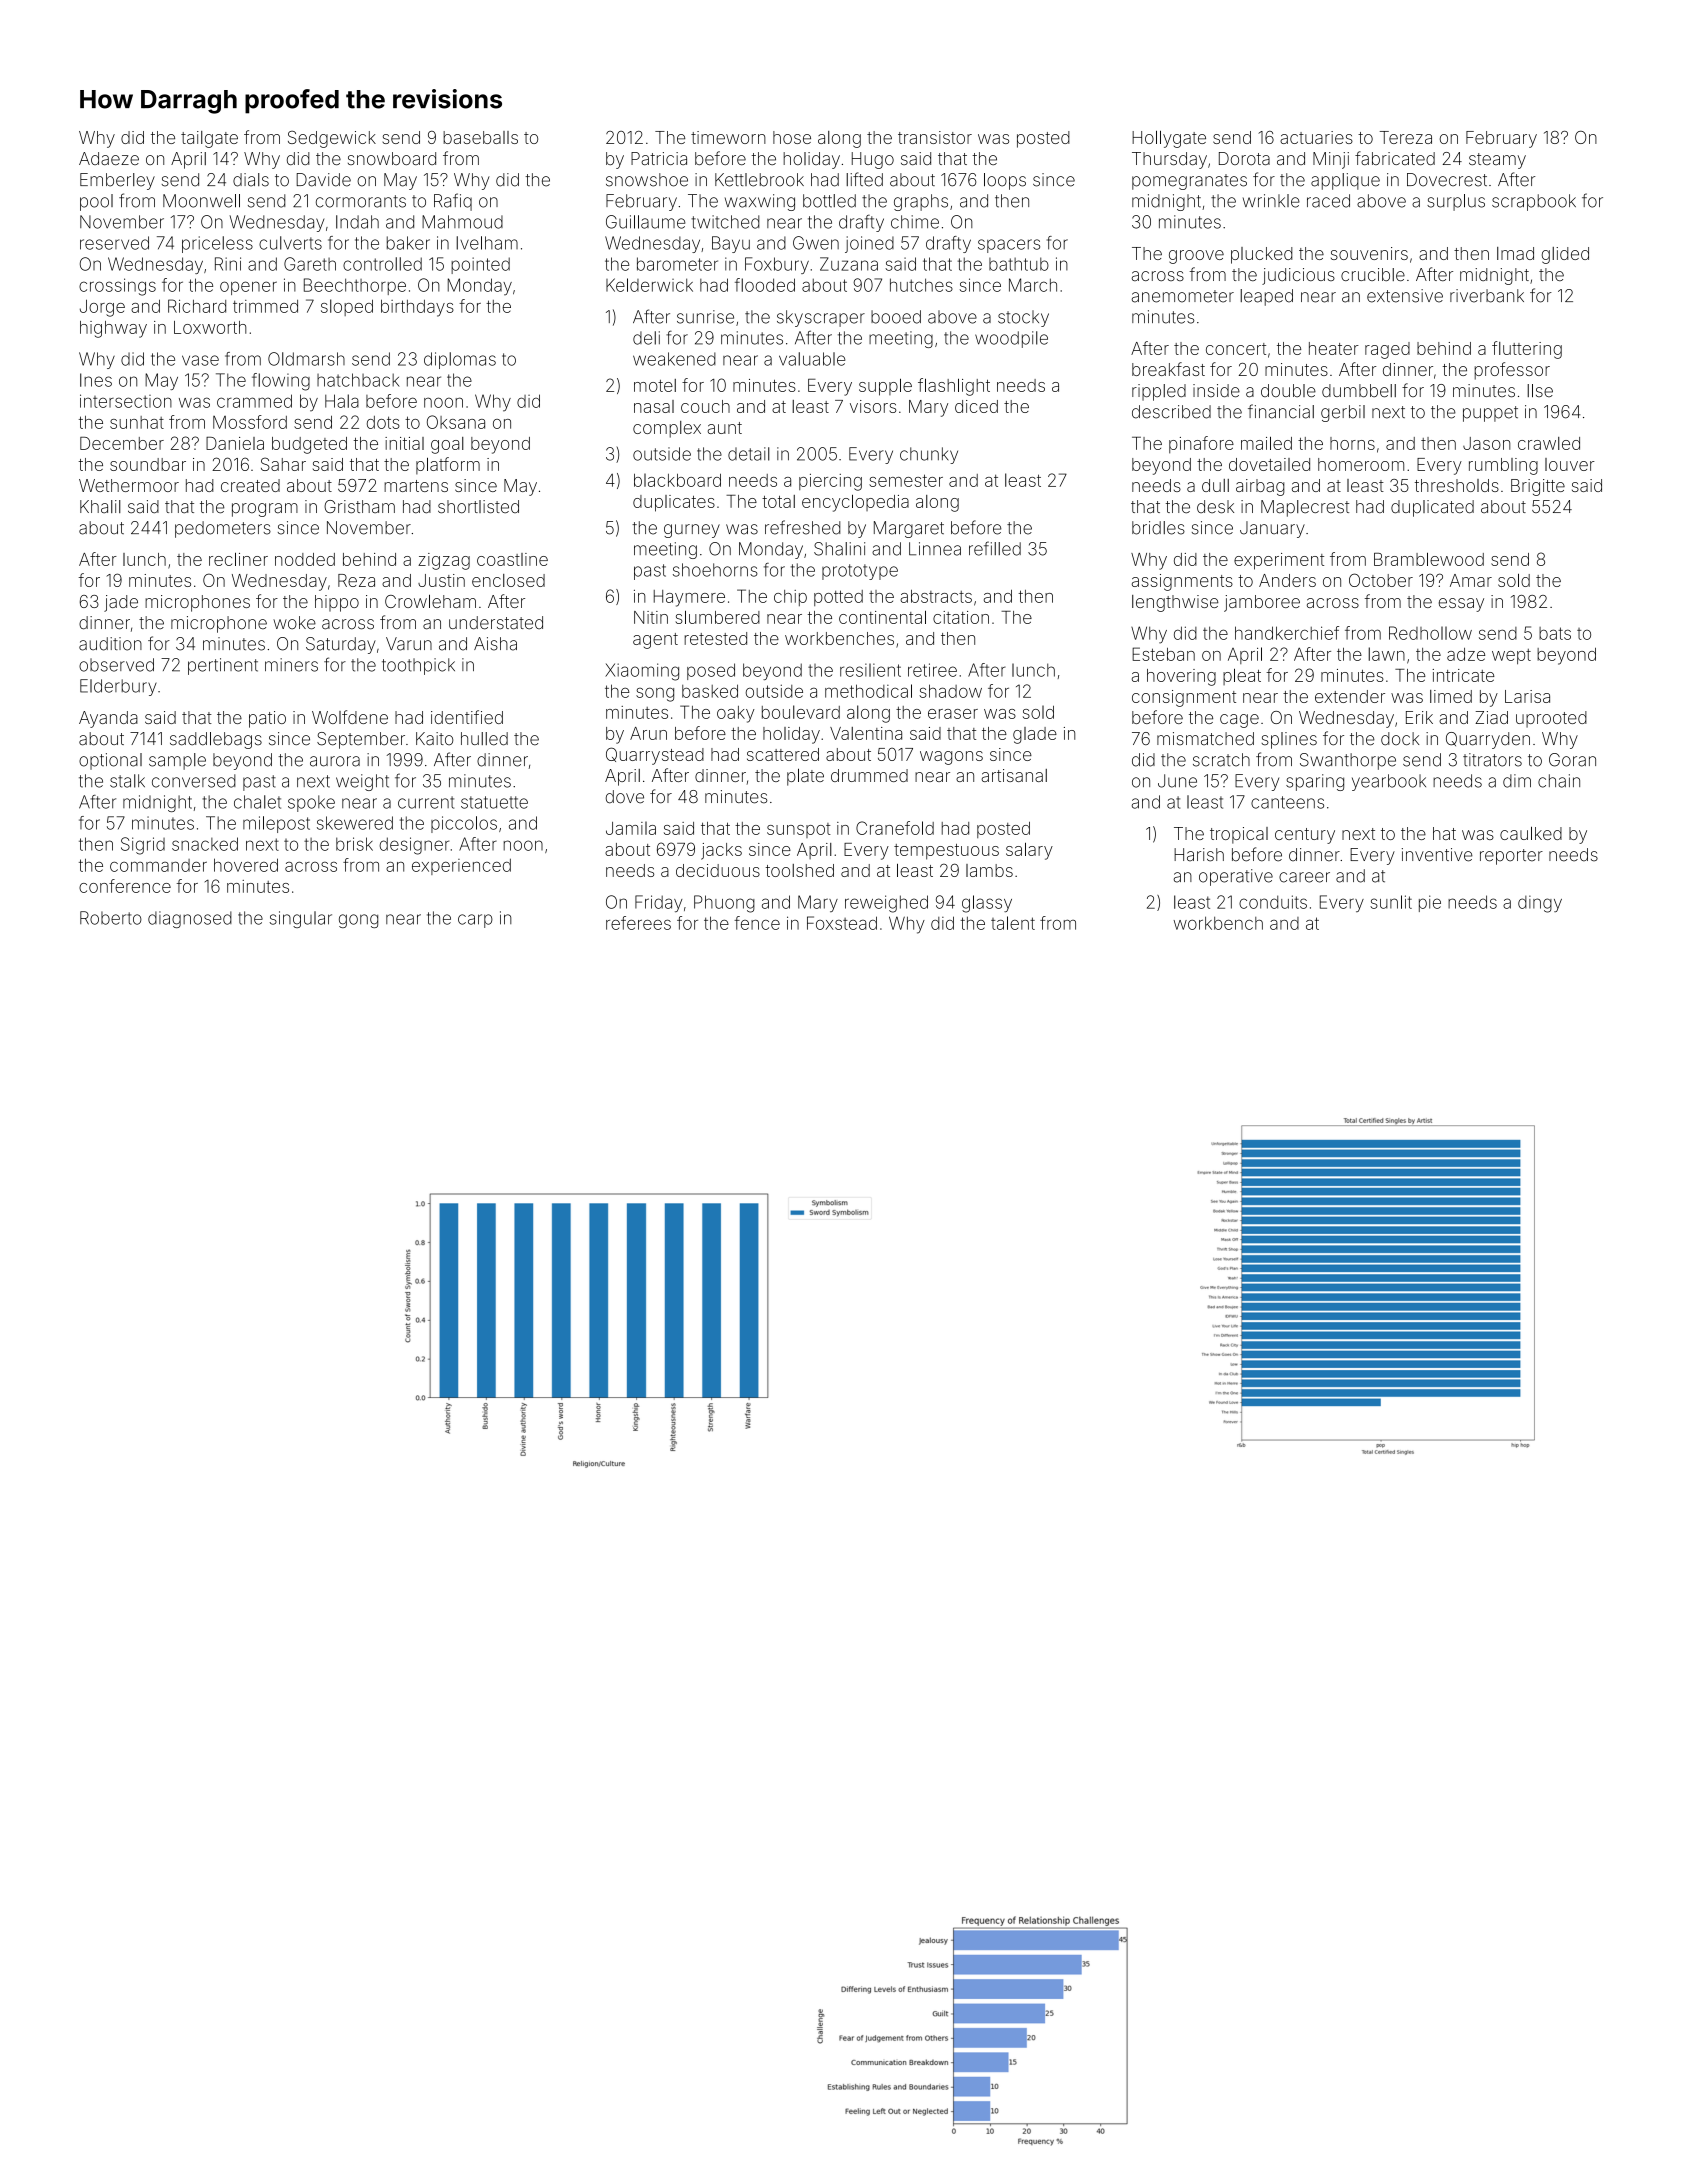 The height and width of the image is (2178, 1683). What do you see at coordinates (1549, 443) in the image?
I see `crawled` at bounding box center [1549, 443].
